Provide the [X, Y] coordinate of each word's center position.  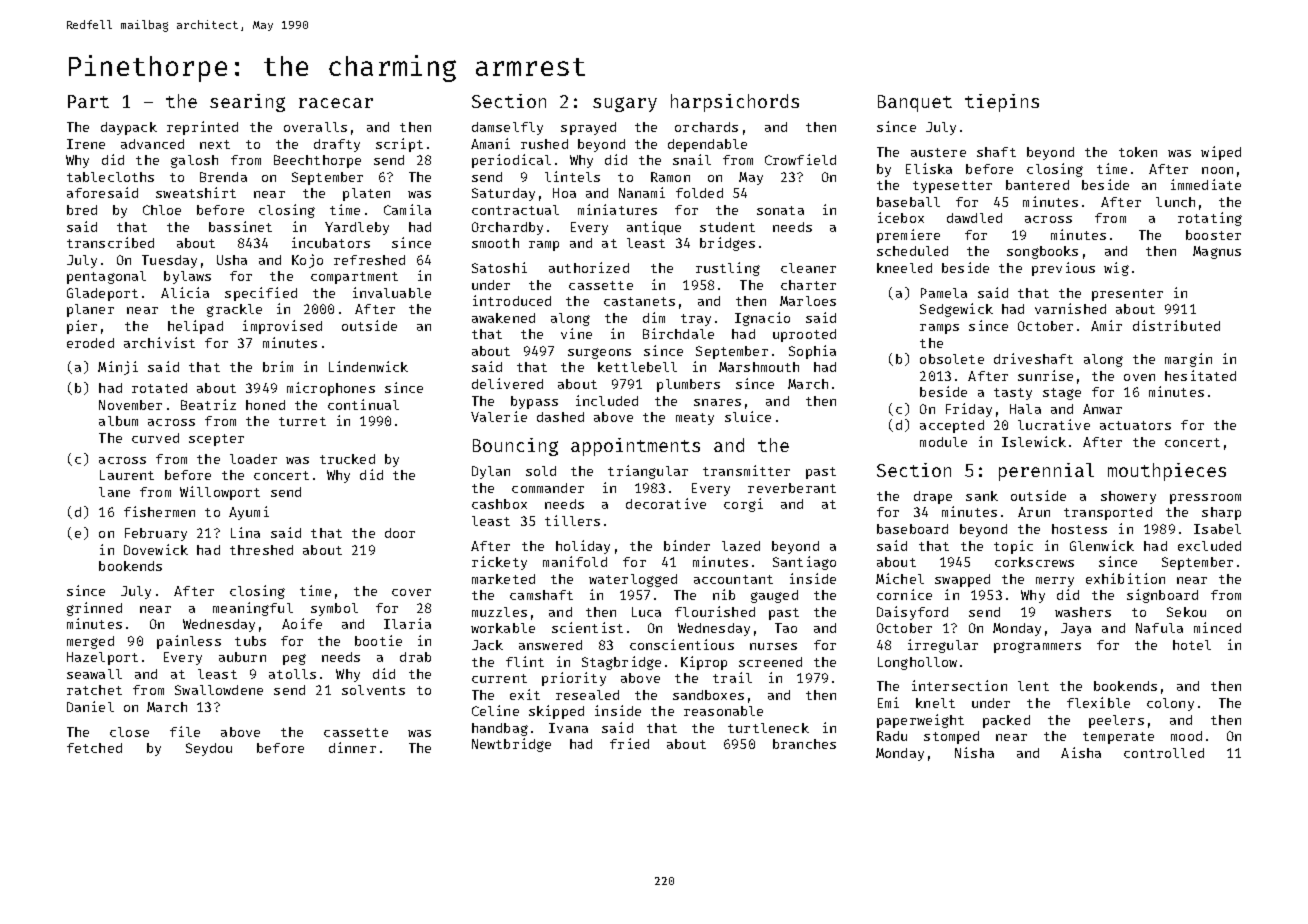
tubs [250, 641]
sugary [625, 104]
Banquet [915, 103]
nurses [773, 646]
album [118, 421]
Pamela [944, 293]
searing [247, 103]
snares [717, 402]
